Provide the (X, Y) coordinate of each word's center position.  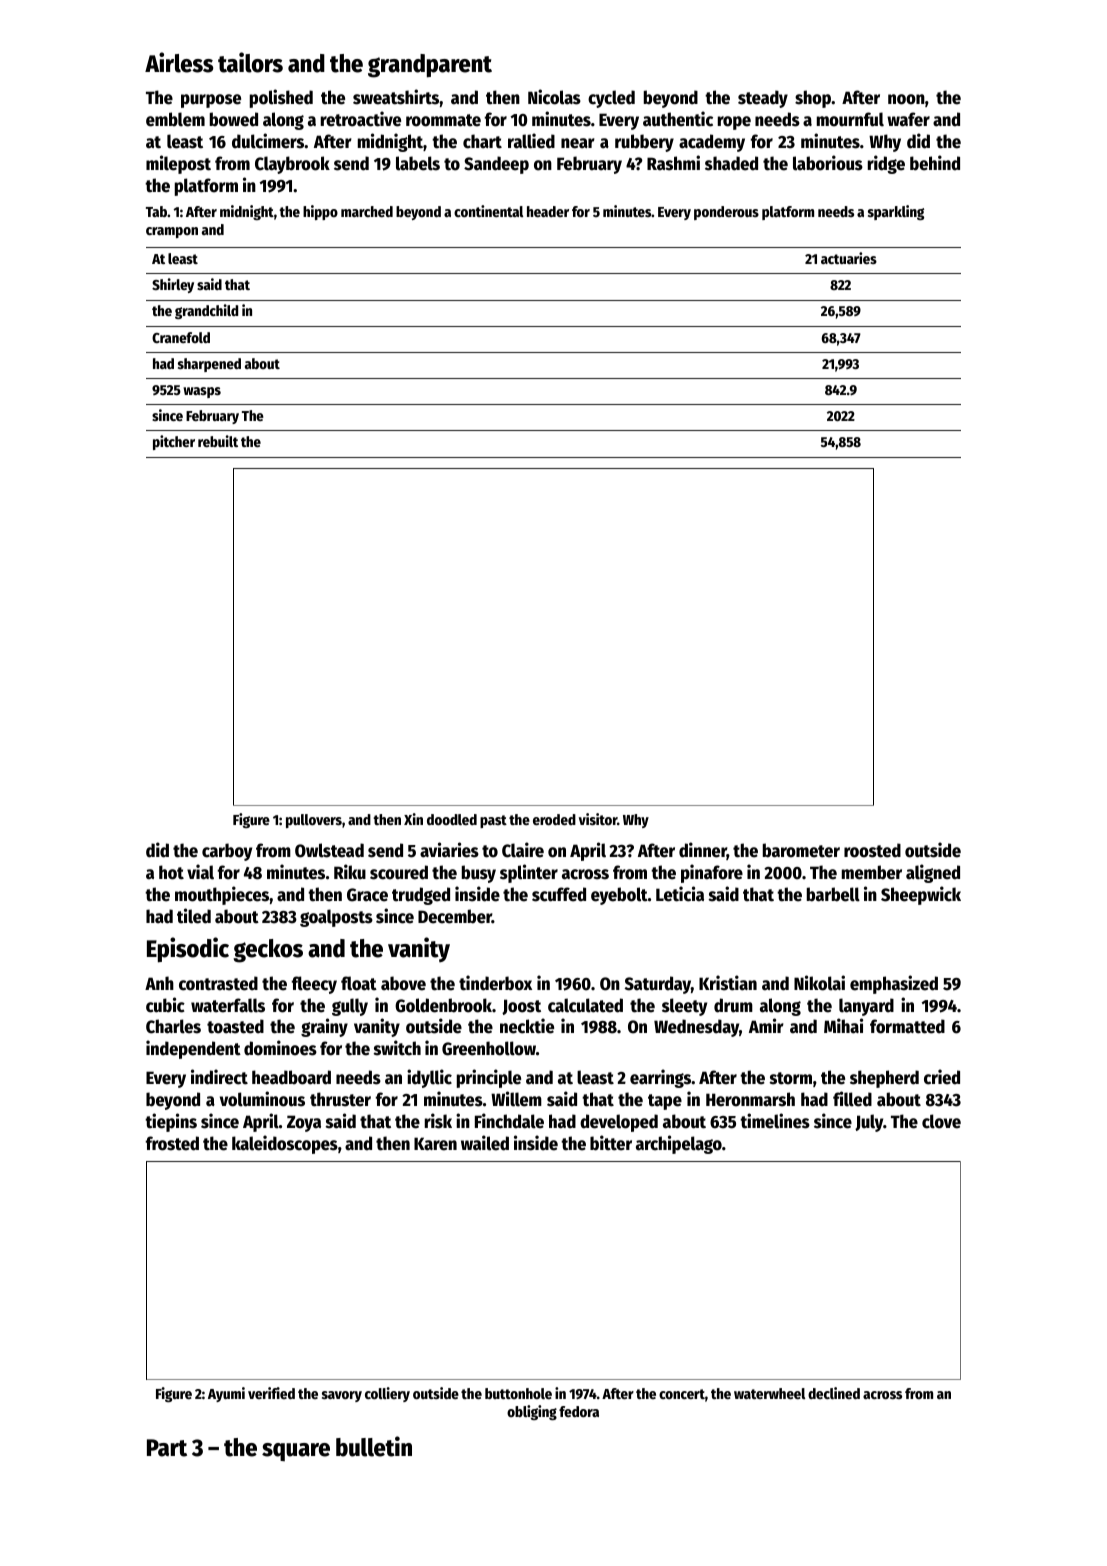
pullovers (314, 821)
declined (834, 1393)
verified (271, 1393)
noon (906, 99)
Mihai (843, 1026)
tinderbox (495, 983)
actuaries (849, 258)
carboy (227, 852)
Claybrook (292, 165)
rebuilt (218, 441)
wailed (485, 1143)
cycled (611, 99)
